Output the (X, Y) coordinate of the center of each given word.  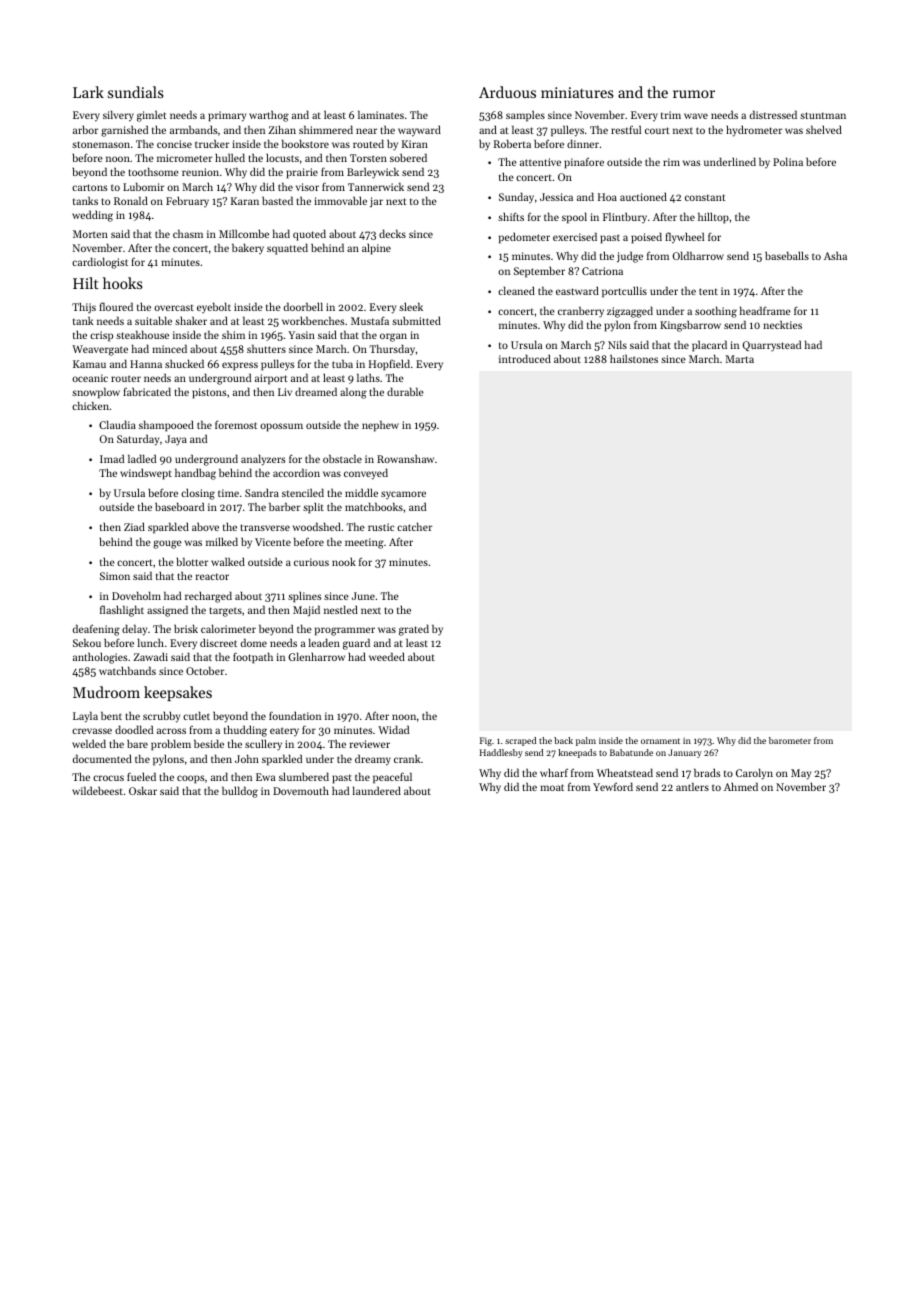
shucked (184, 363)
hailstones (634, 359)
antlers (692, 786)
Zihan (282, 129)
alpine (376, 249)
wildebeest (97, 790)
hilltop (713, 218)
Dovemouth (301, 791)
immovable (340, 200)
